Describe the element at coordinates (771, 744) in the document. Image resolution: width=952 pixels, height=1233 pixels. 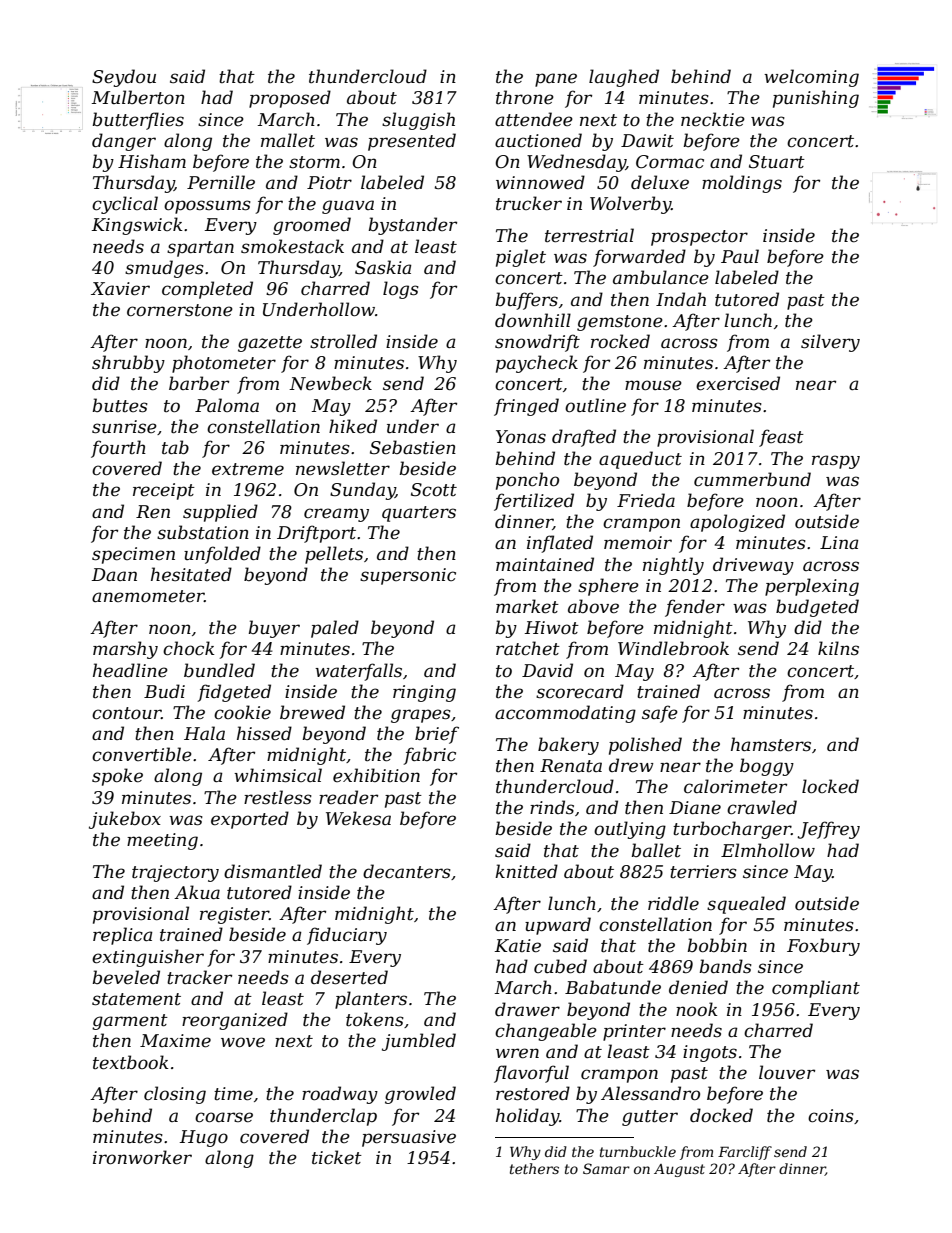
I see `hamsters` at that location.
